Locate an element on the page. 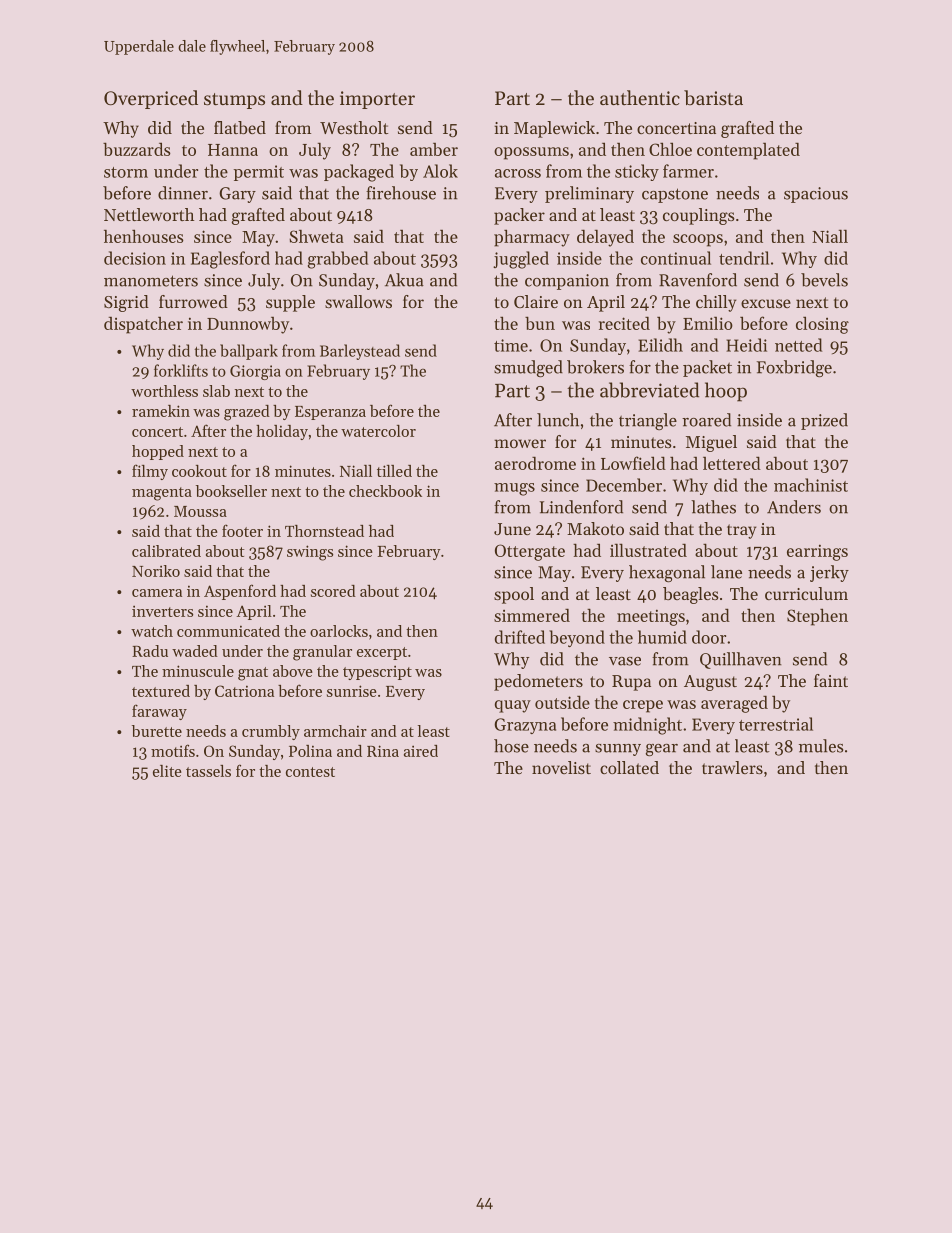 The height and width of the page is (1233, 952). Maplewick is located at coordinates (554, 129).
